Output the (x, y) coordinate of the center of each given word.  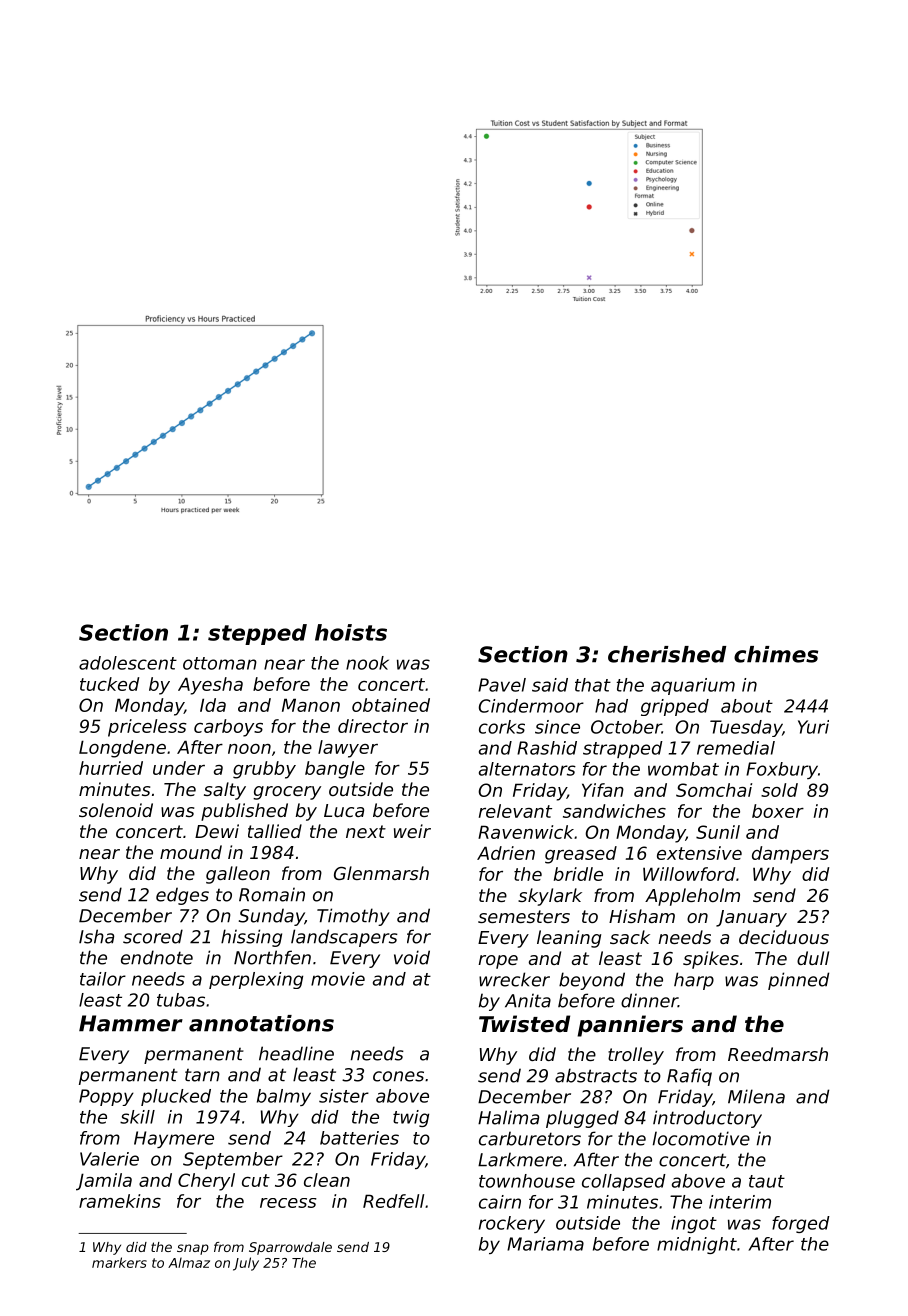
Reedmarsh (778, 1054)
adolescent (128, 663)
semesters (524, 916)
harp (694, 981)
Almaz (189, 1262)
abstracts (596, 1075)
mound (191, 852)
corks (502, 727)
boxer (778, 811)
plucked (176, 1097)
